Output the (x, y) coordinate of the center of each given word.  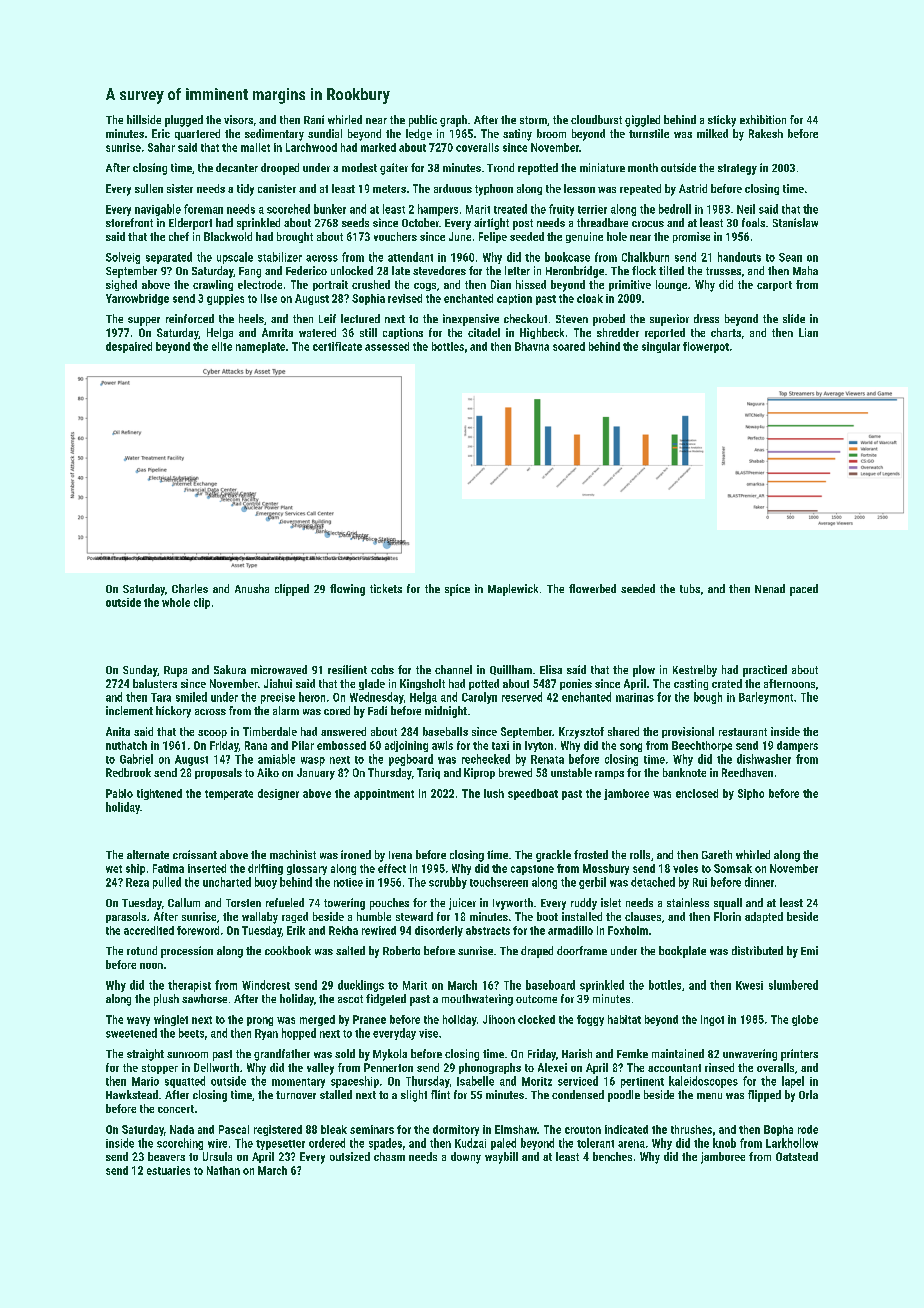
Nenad (770, 588)
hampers (438, 210)
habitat (624, 1019)
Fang (250, 272)
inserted (207, 868)
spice (457, 590)
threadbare (602, 222)
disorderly (439, 931)
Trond (500, 167)
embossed (341, 745)
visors (238, 119)
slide (794, 318)
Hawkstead (132, 1094)
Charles (190, 588)
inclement (129, 710)
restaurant (743, 732)
